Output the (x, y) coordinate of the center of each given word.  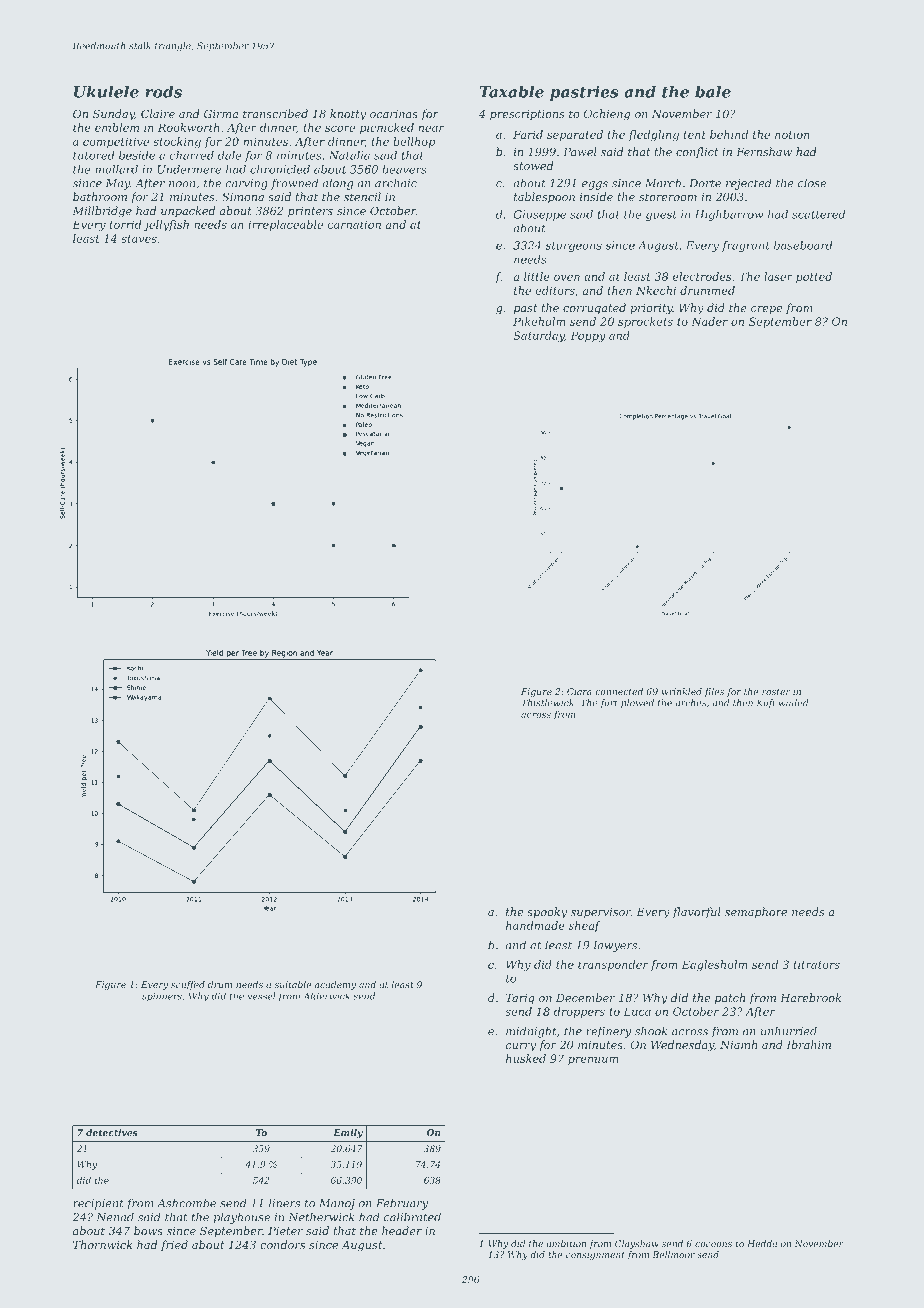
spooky (547, 913)
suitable (293, 984)
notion (792, 134)
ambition (566, 1243)
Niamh (738, 1044)
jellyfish (166, 225)
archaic (396, 183)
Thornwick (102, 1244)
